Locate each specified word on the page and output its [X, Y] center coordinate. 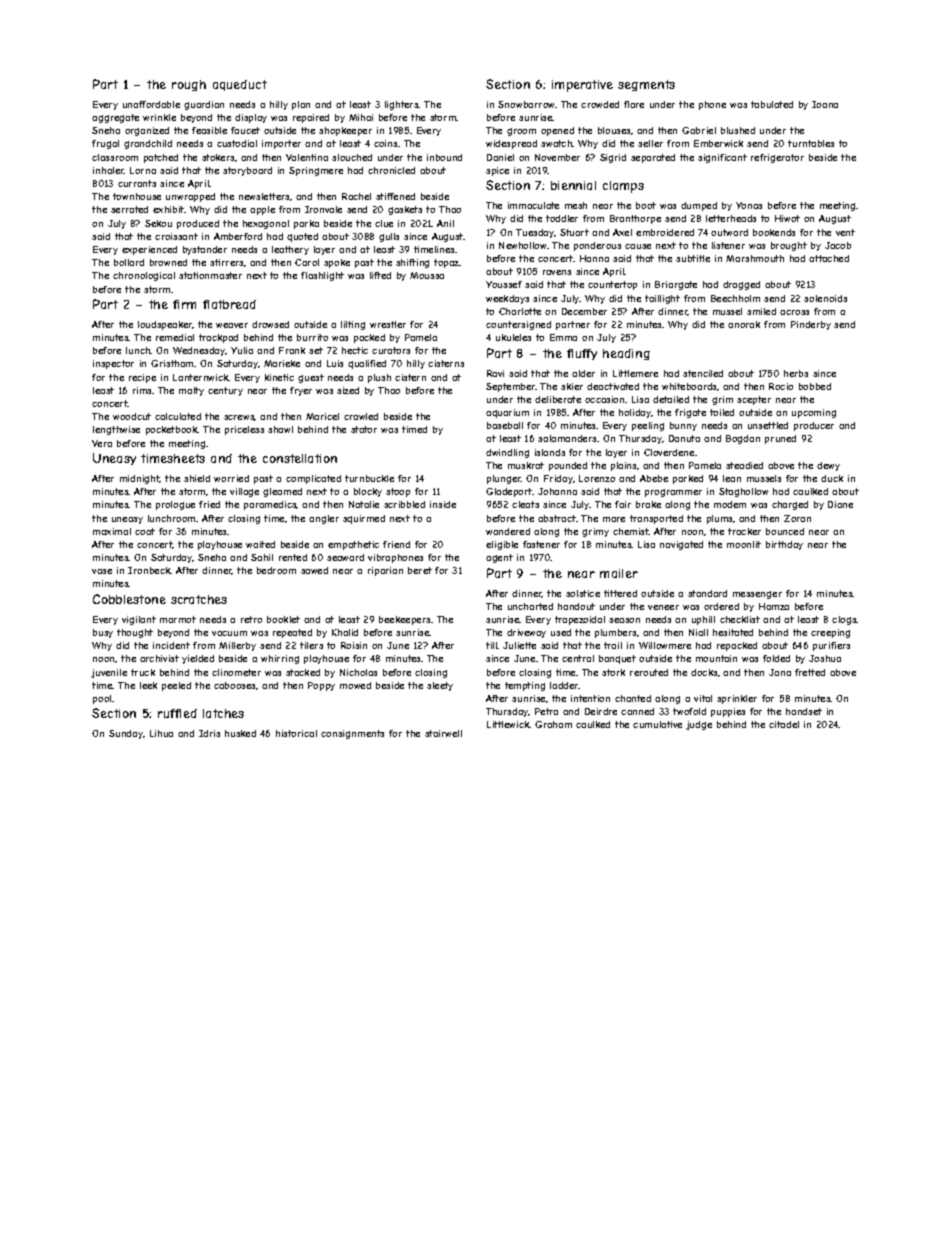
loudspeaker [165, 325]
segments [646, 85]
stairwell [443, 733]
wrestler [388, 324]
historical [296, 733]
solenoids [825, 298]
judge [699, 725]
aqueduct [240, 85]
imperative [582, 86]
